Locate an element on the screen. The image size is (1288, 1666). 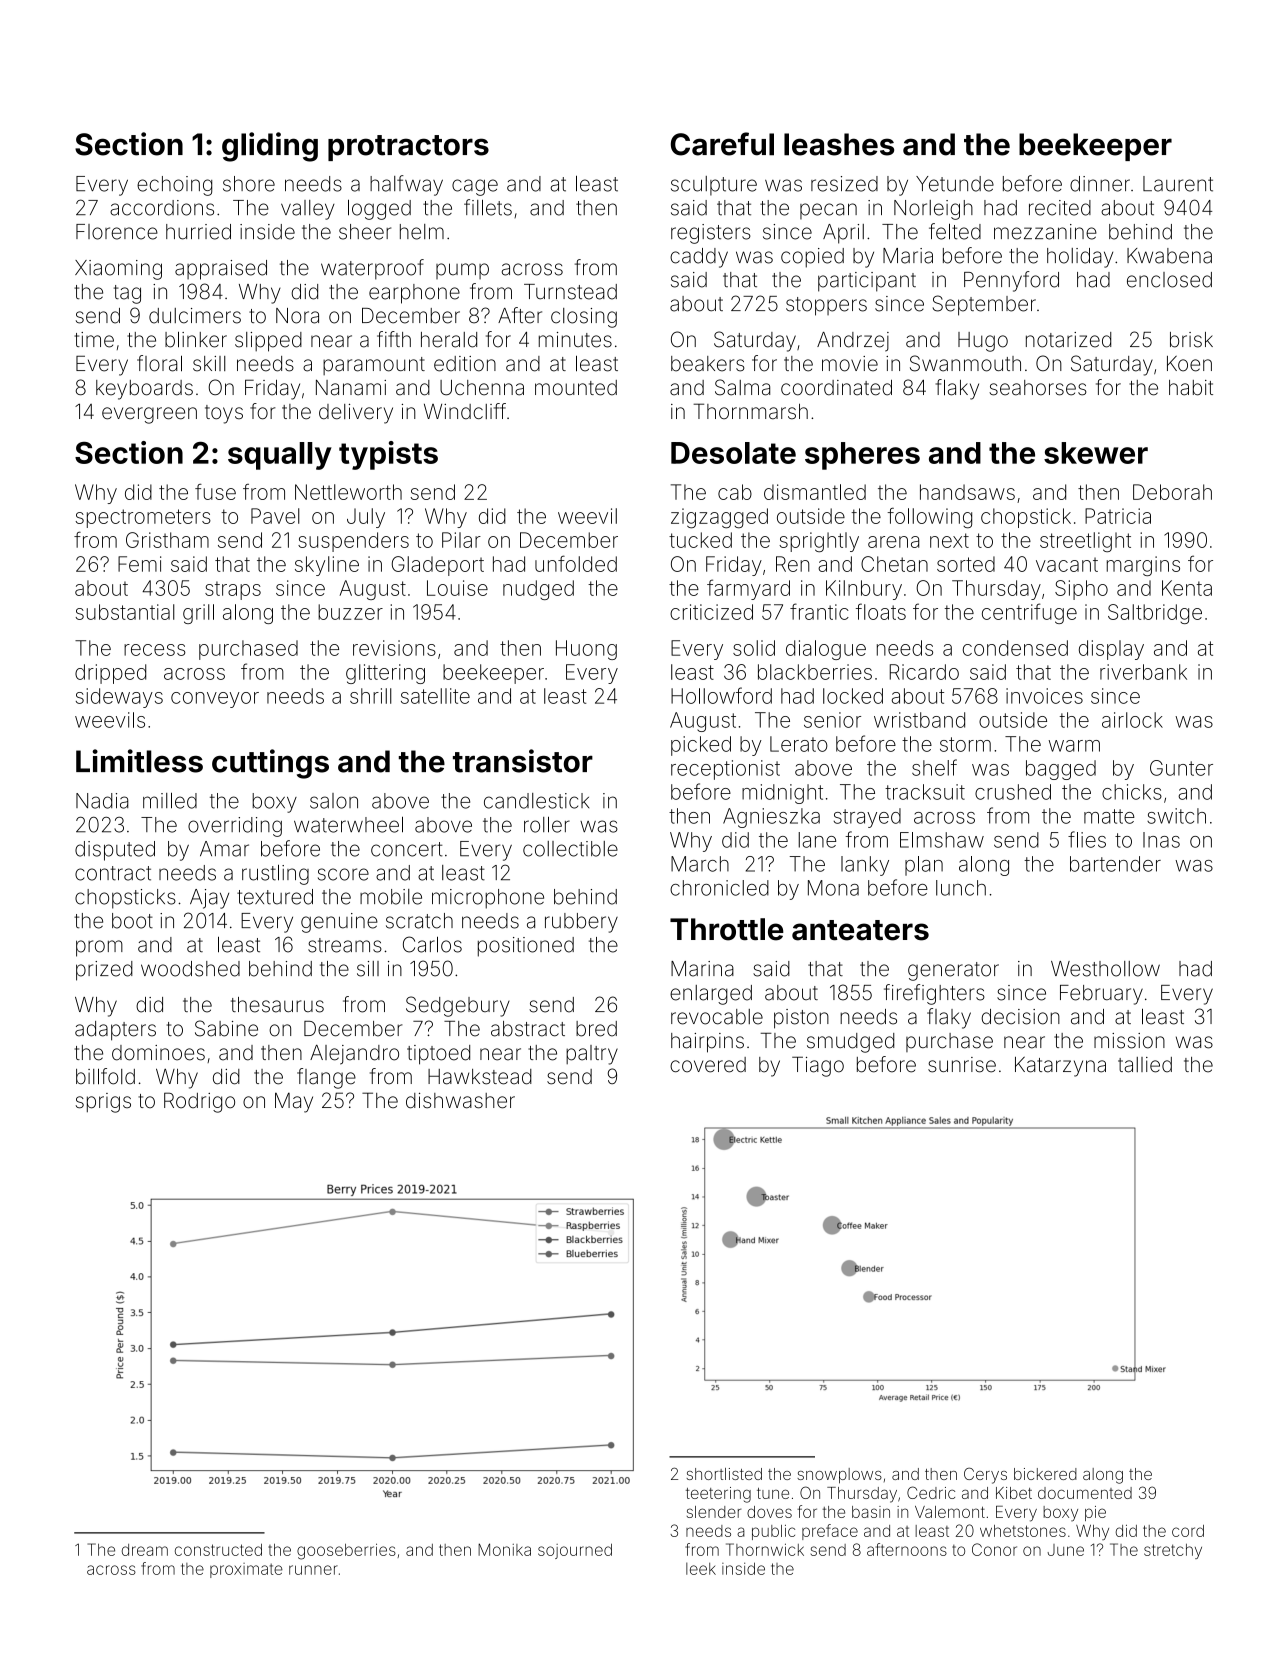
centrifuge is located at coordinates (1029, 613).
